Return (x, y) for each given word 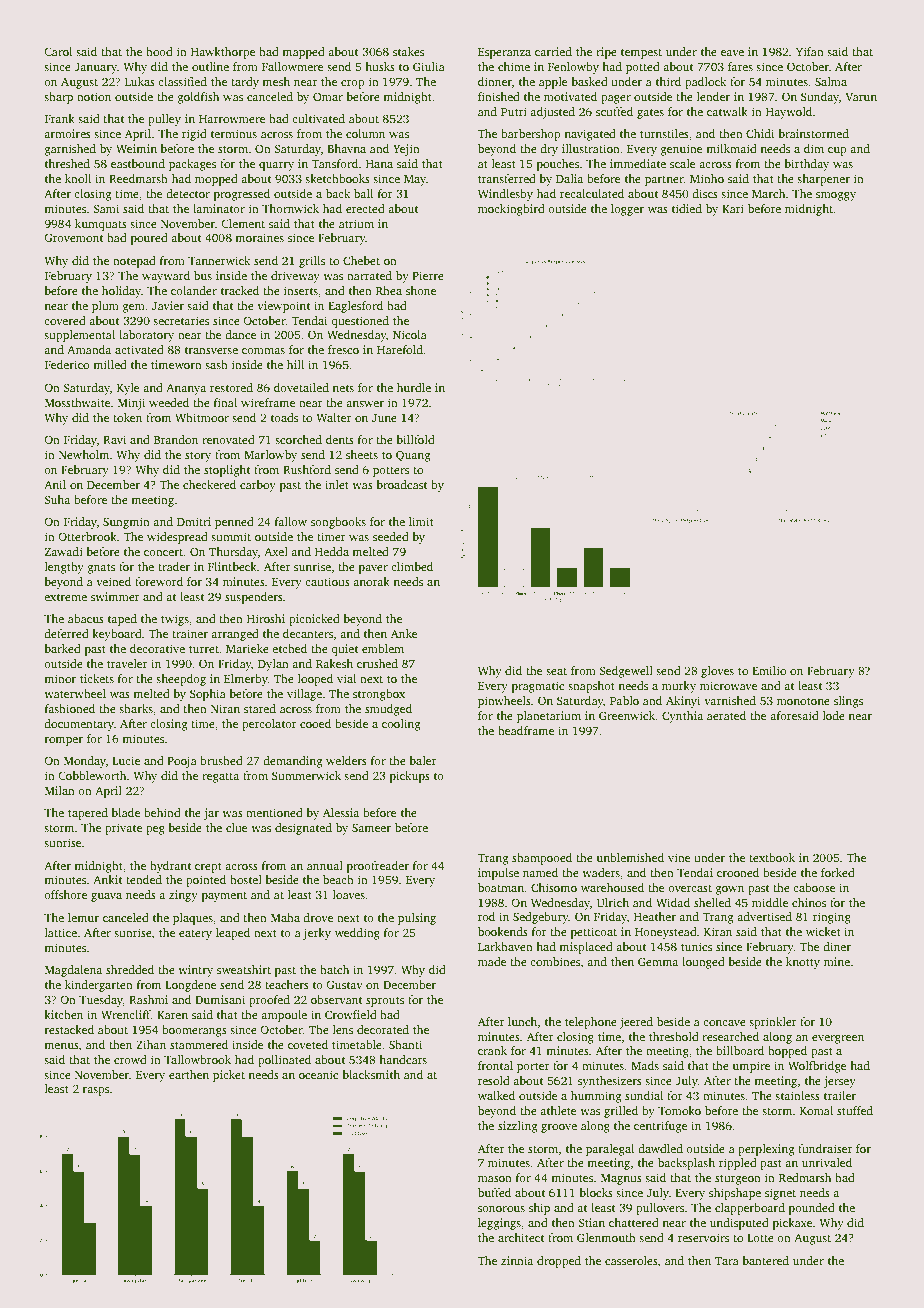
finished (499, 96)
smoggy (836, 196)
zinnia (517, 1260)
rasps (96, 1091)
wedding (357, 934)
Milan (60, 790)
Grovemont (73, 237)
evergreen (838, 1039)
